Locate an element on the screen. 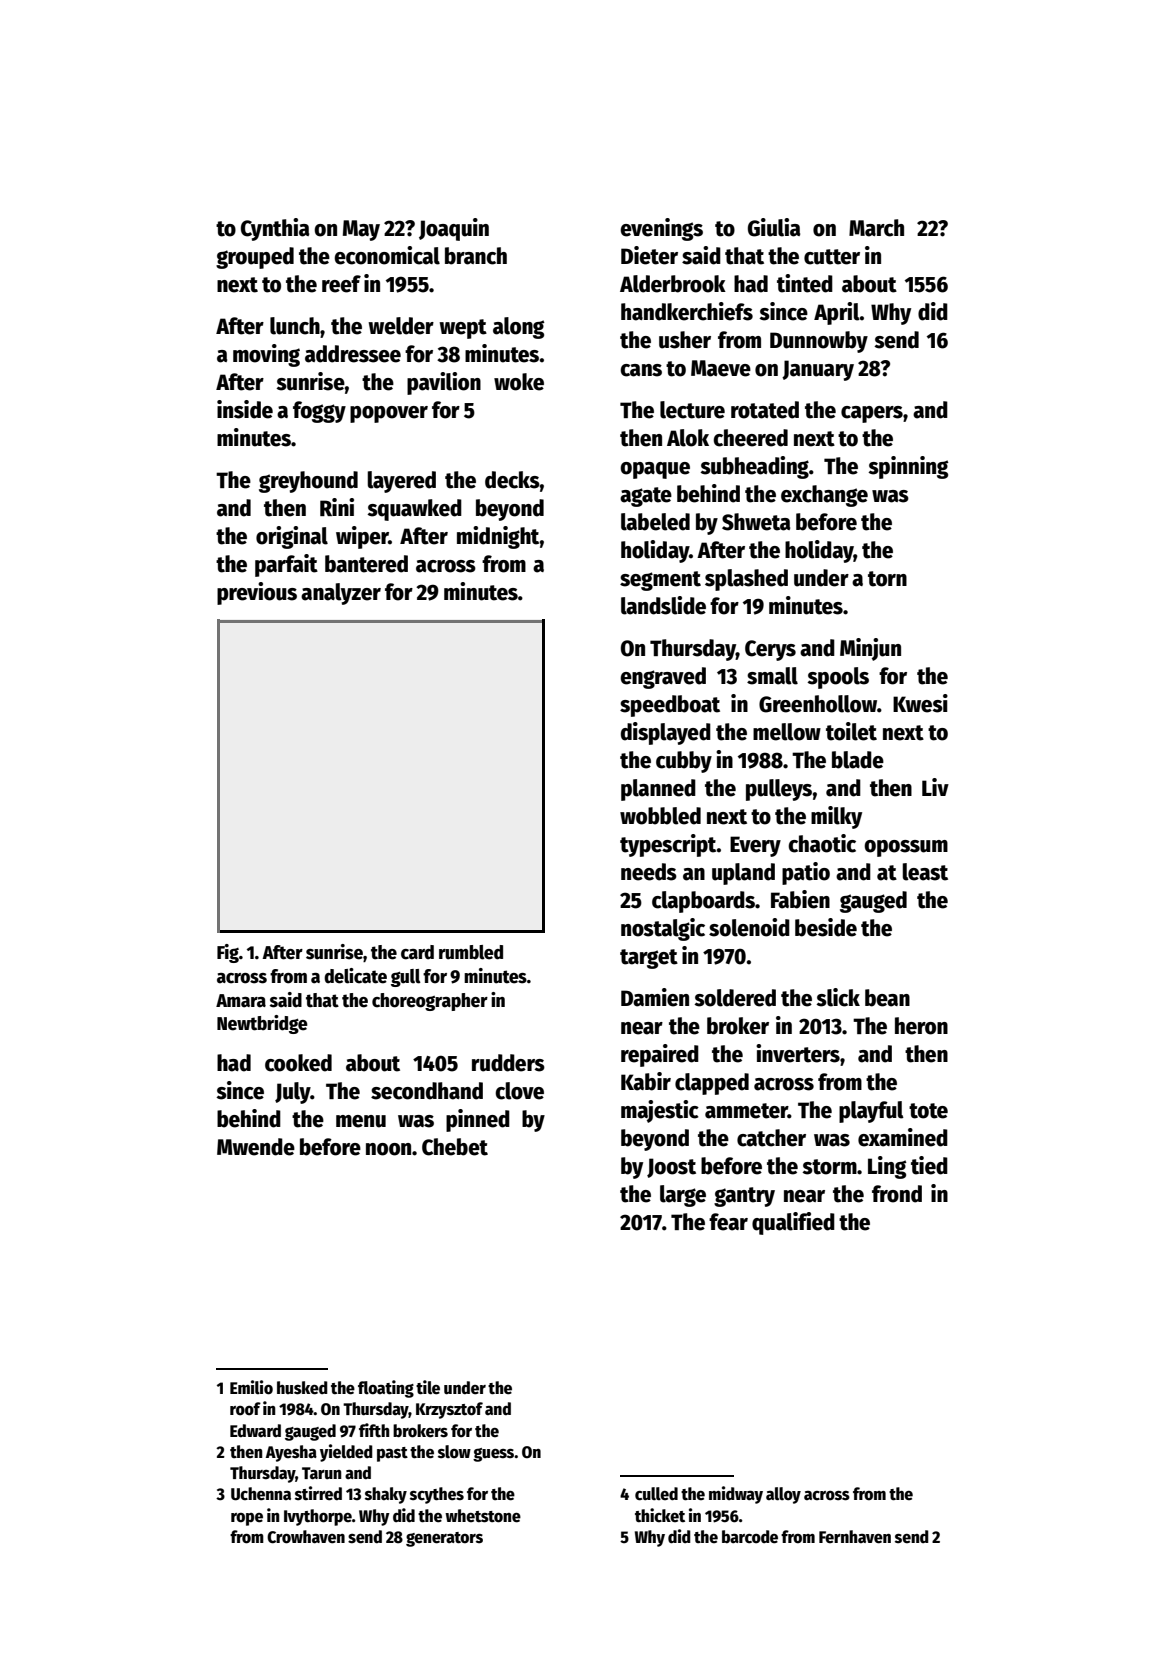  needs is located at coordinates (649, 872).
